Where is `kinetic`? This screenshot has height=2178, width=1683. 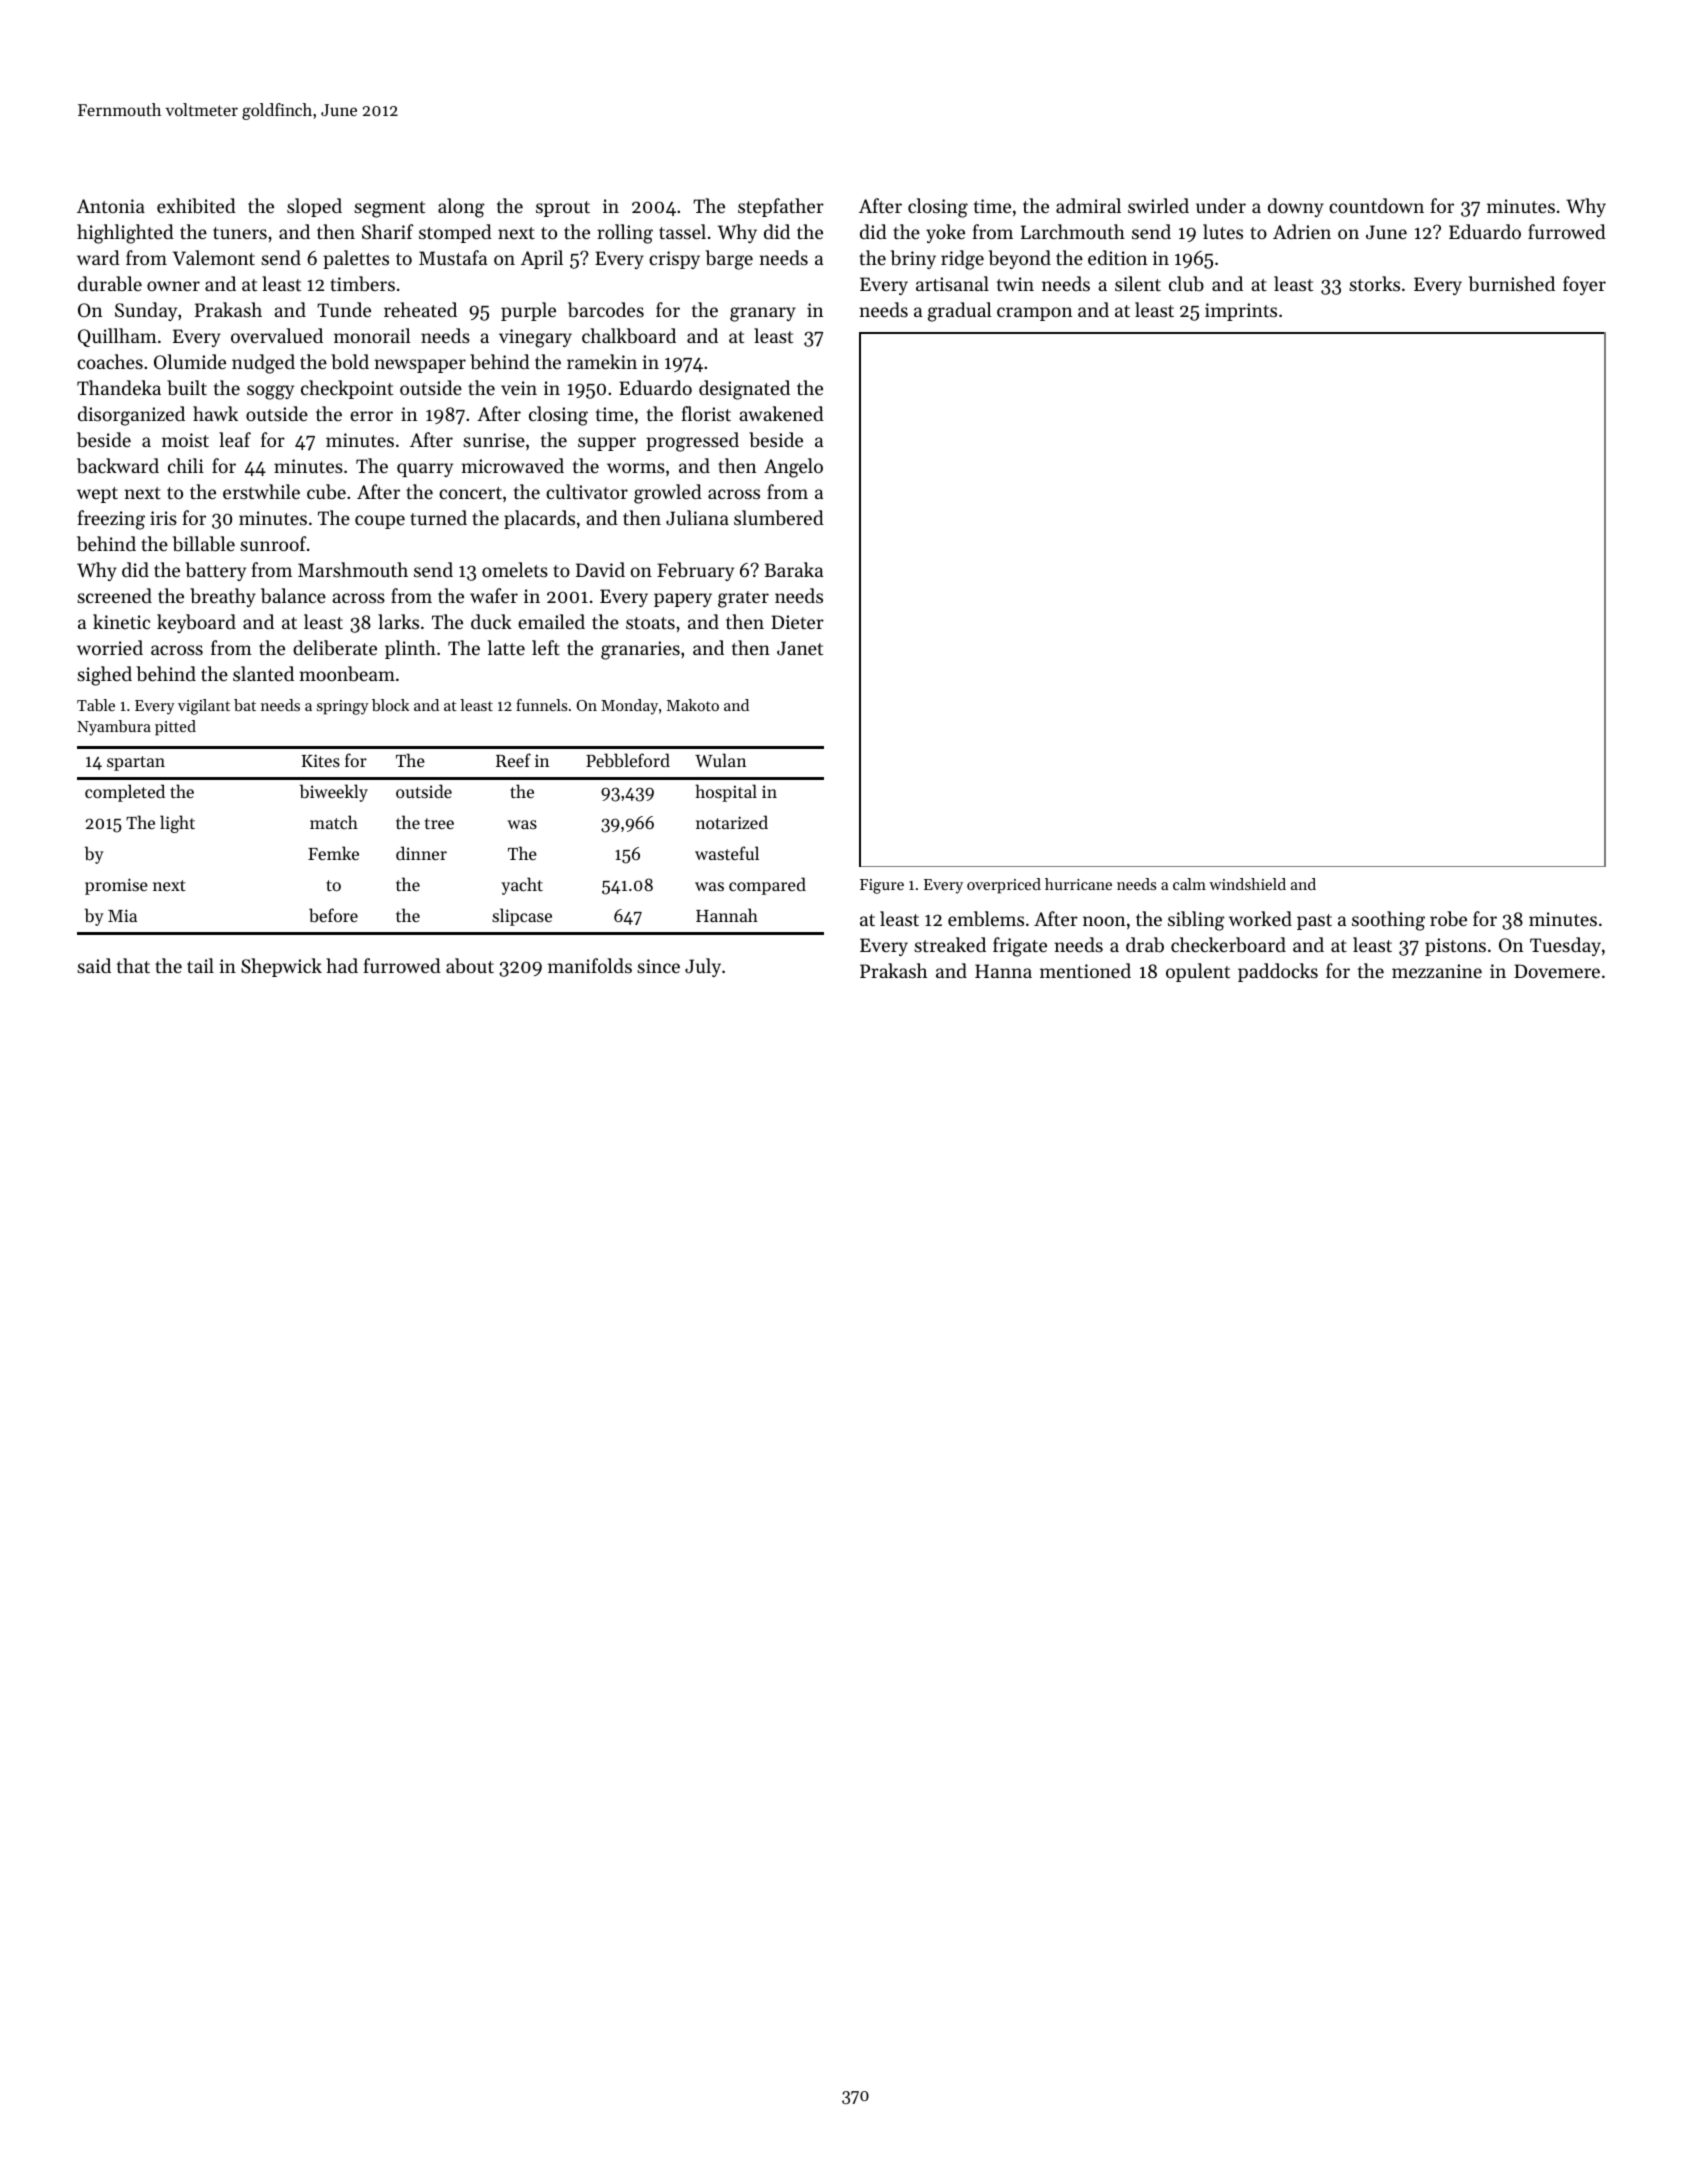
kinetic is located at coordinates (121, 621).
